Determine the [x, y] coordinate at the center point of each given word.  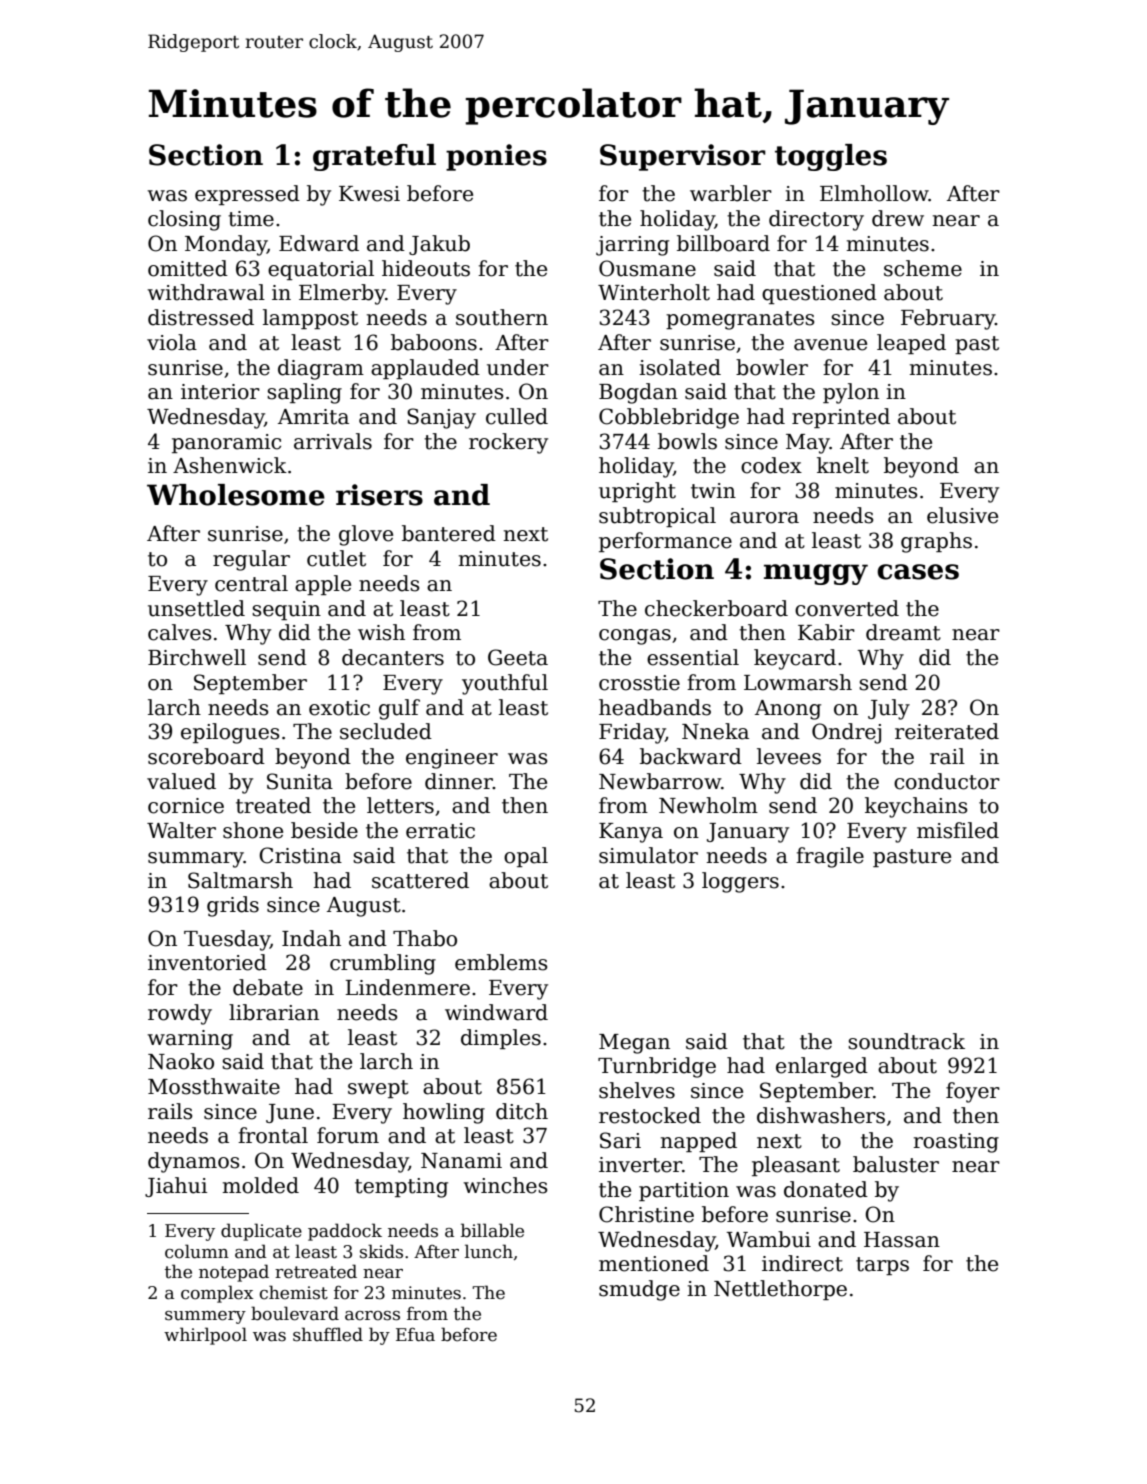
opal [526, 857]
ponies [496, 157]
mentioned [654, 1263]
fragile [830, 857]
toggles [831, 157]
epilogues [230, 733]
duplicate [261, 1232]
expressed [247, 195]
